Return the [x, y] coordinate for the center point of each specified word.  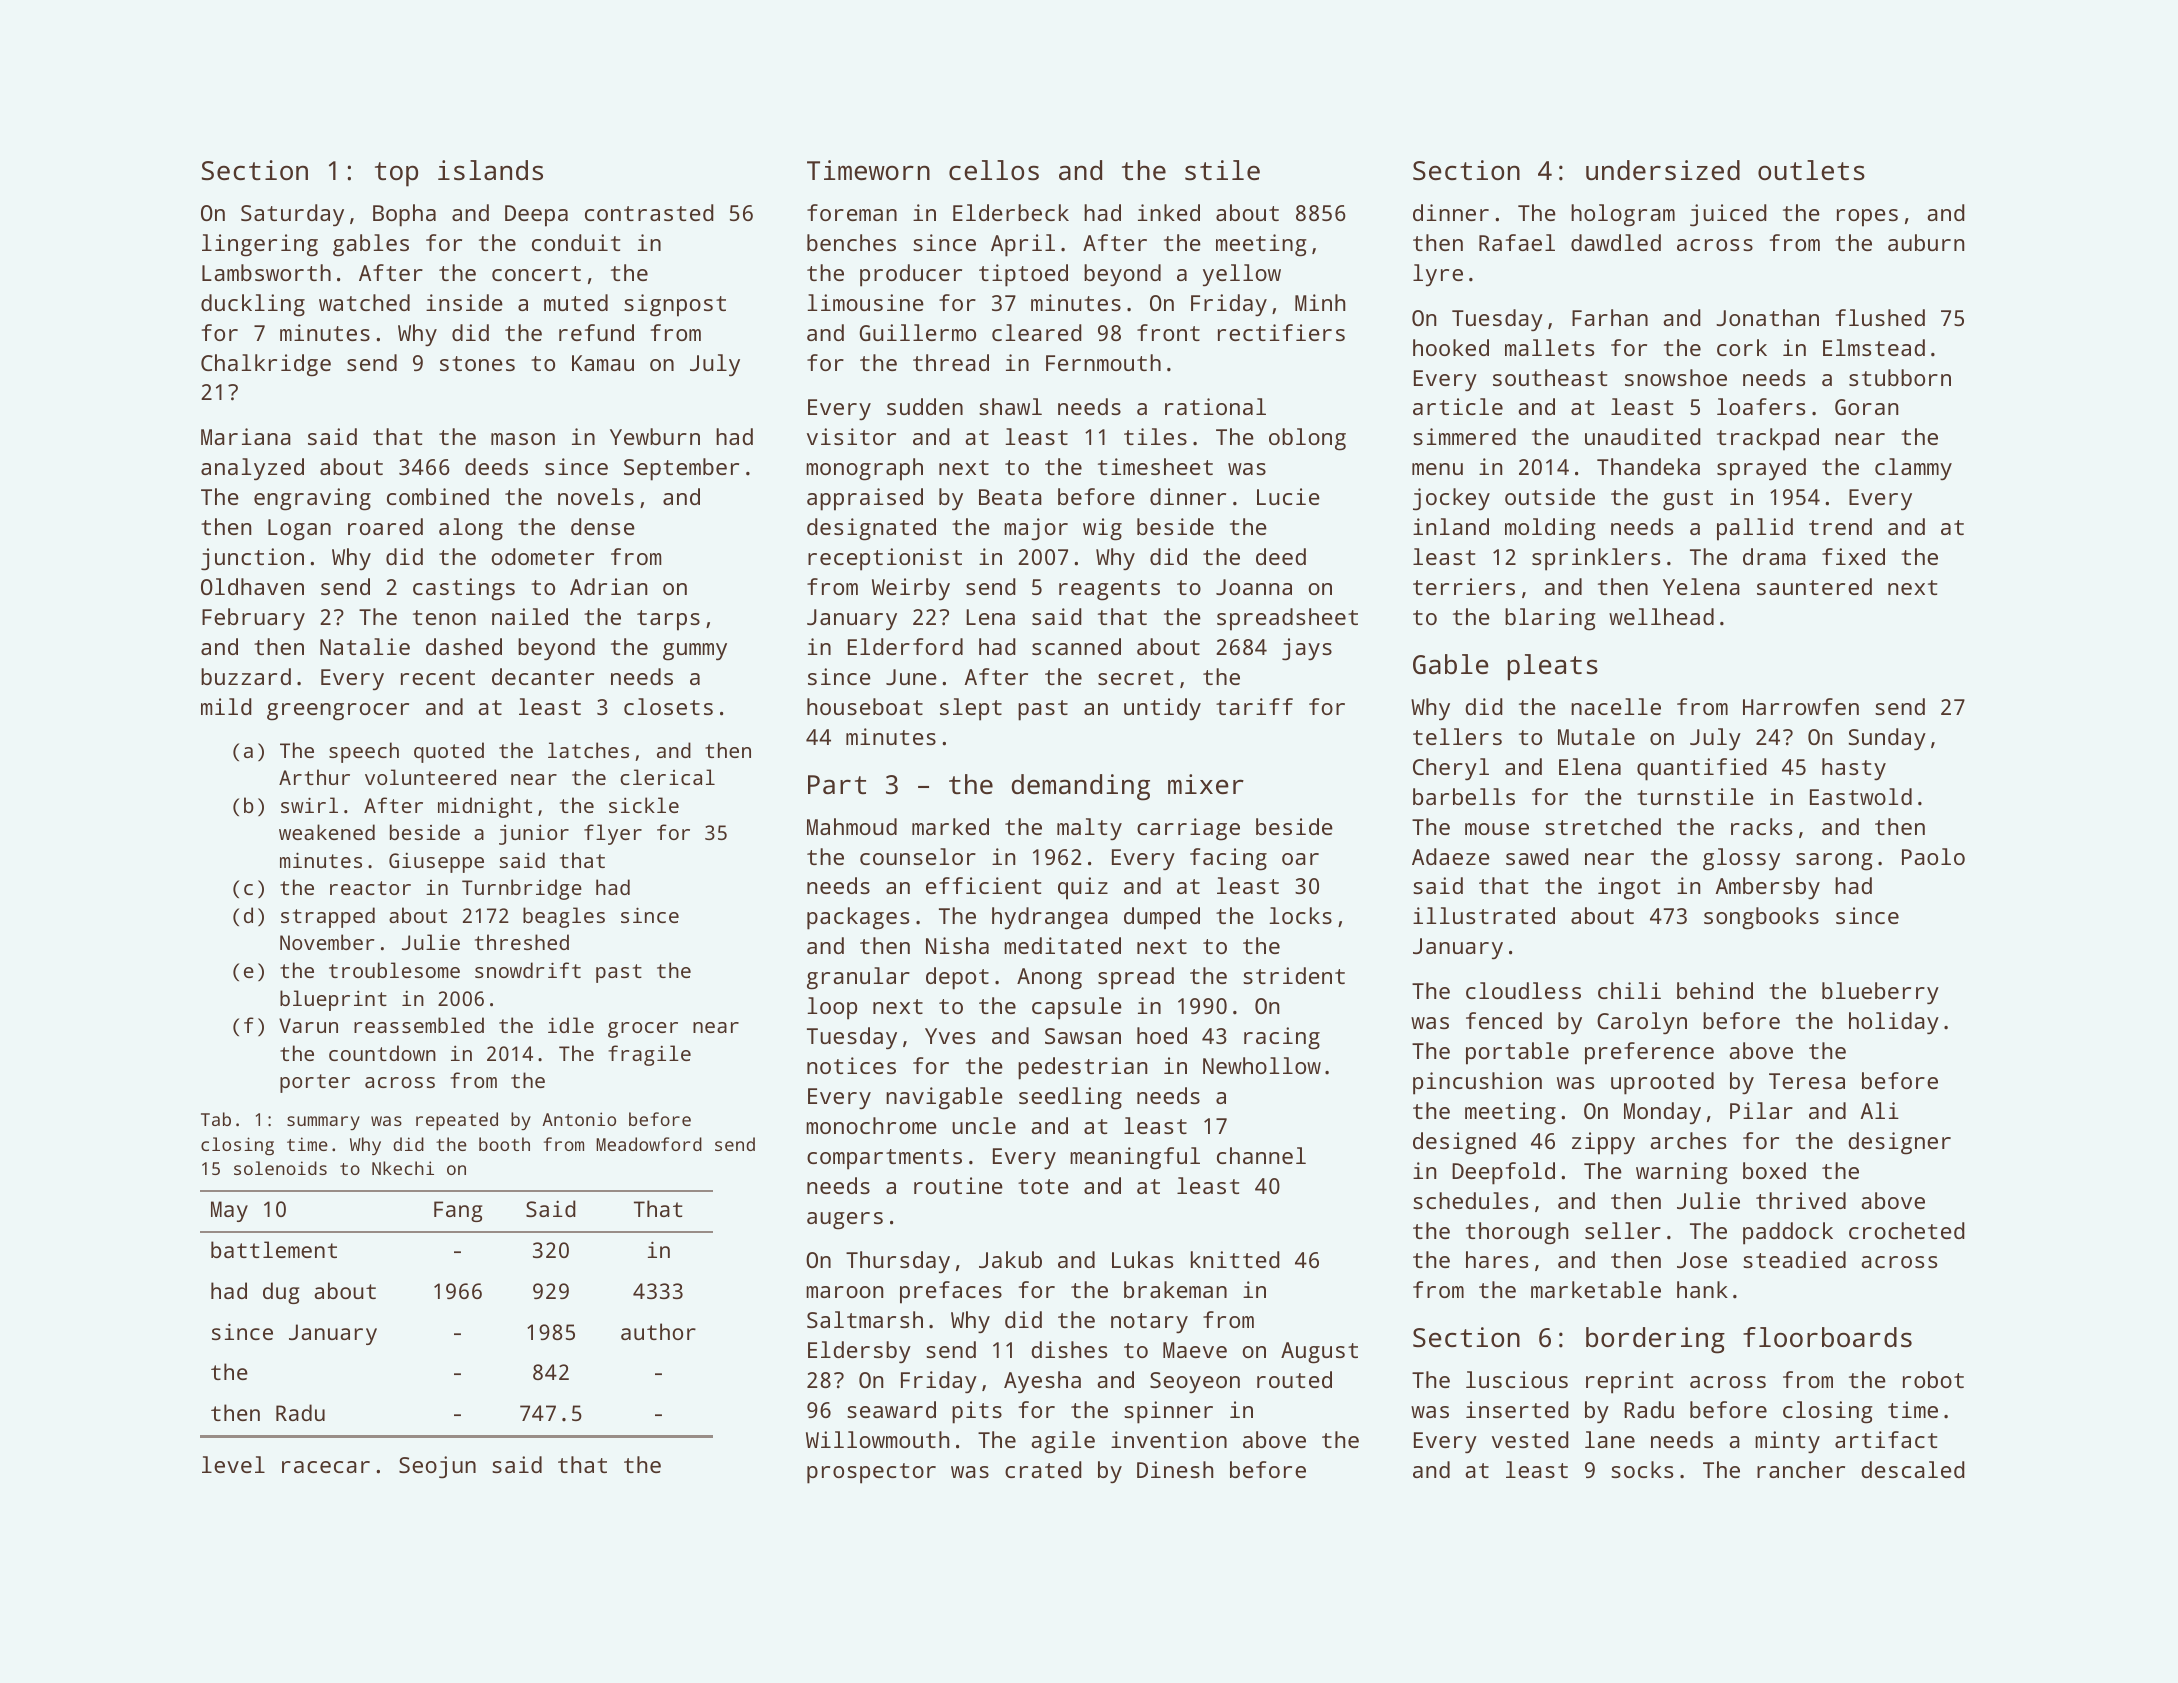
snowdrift [528, 970]
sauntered [1814, 586]
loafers [1761, 406]
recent [438, 677]
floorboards [1827, 1337]
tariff [1254, 706]
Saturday [292, 215]
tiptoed [1023, 275]
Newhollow [1262, 1065]
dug [281, 1293]
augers [845, 1221]
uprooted [1662, 1083]
